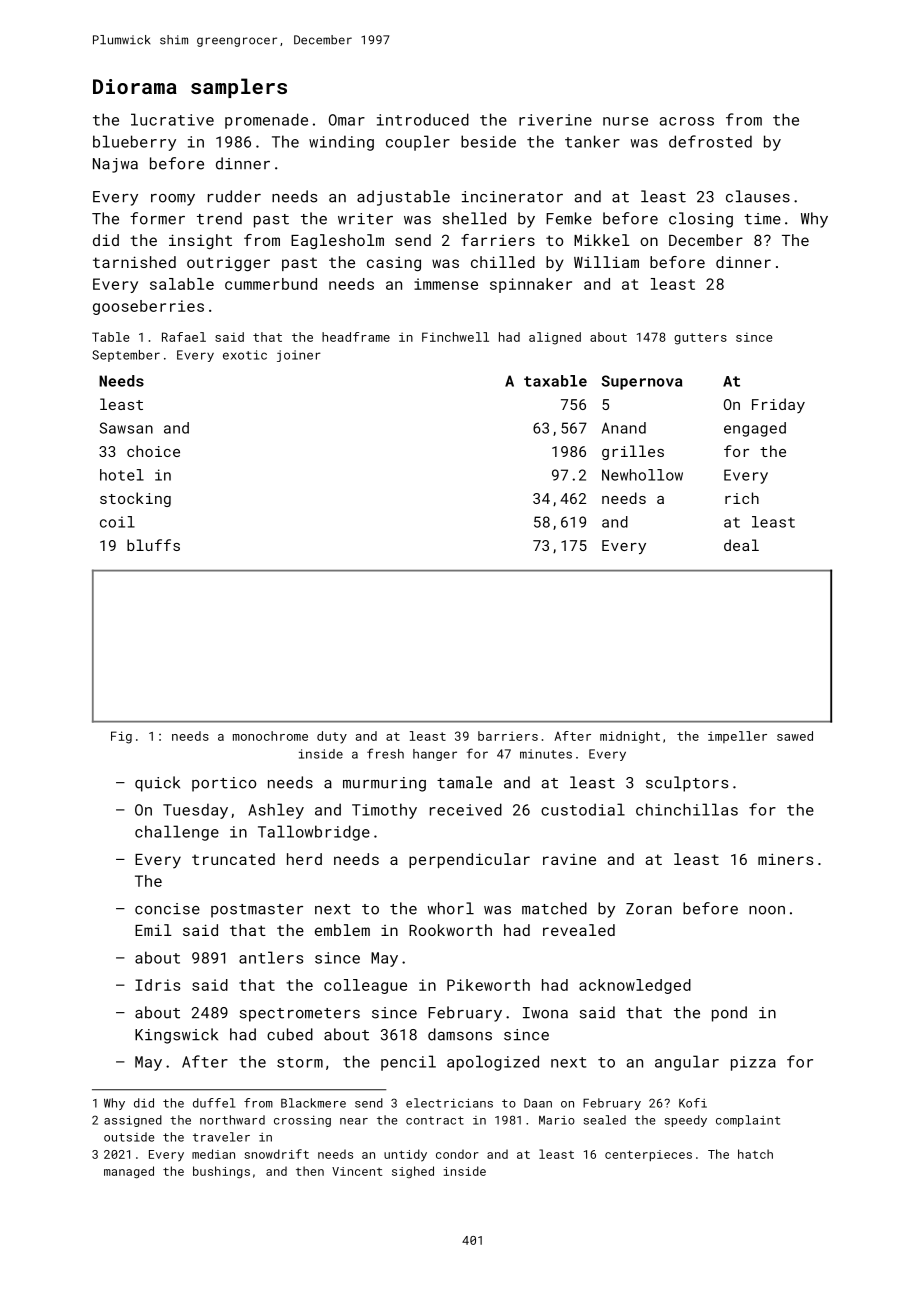 This screenshot has width=924, height=1314. Describe the element at coordinates (122, 475) in the screenshot. I see `hotel` at that location.
